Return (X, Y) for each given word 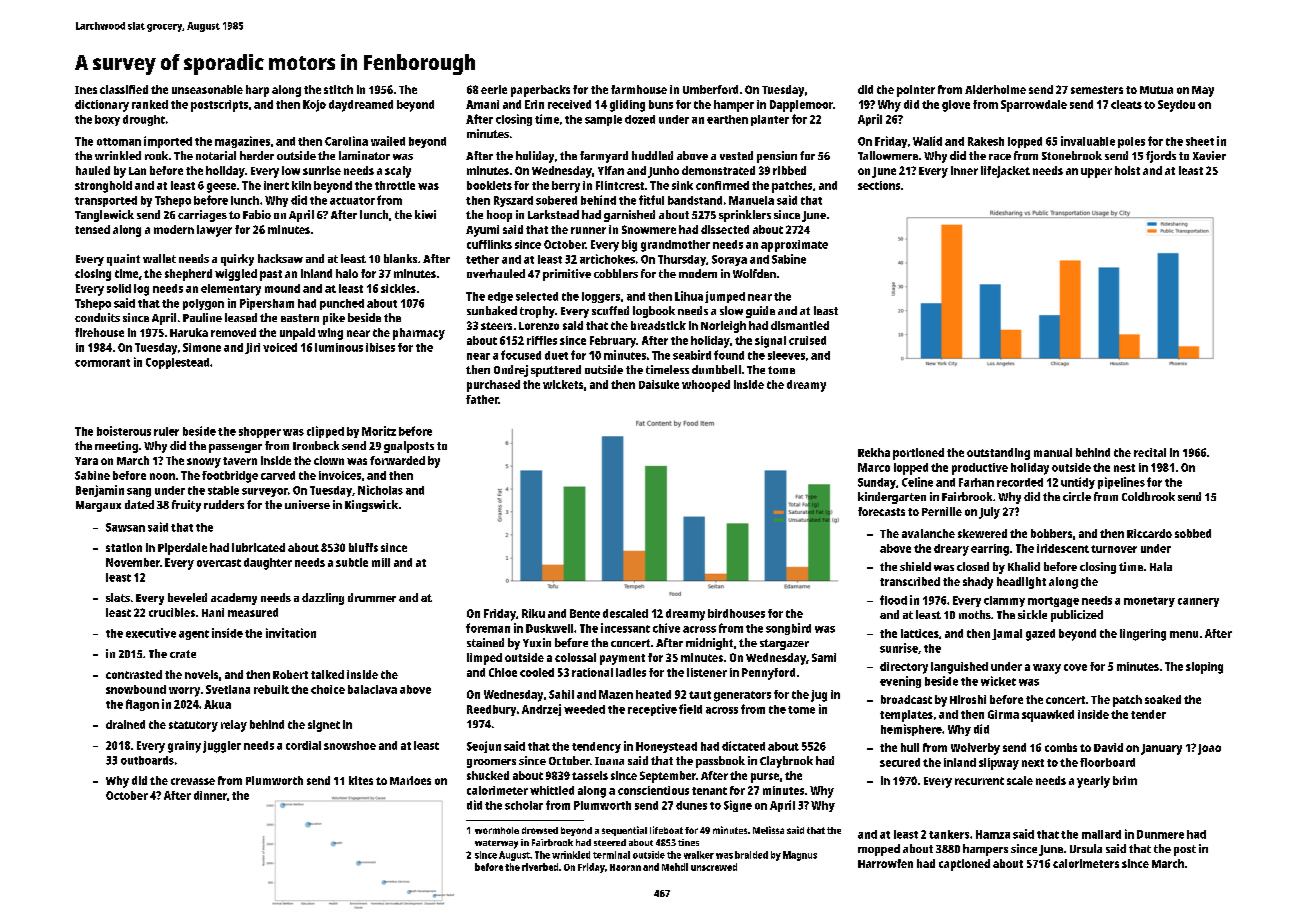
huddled (652, 155)
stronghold (103, 187)
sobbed (1193, 533)
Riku (533, 613)
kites (361, 780)
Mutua (1156, 90)
